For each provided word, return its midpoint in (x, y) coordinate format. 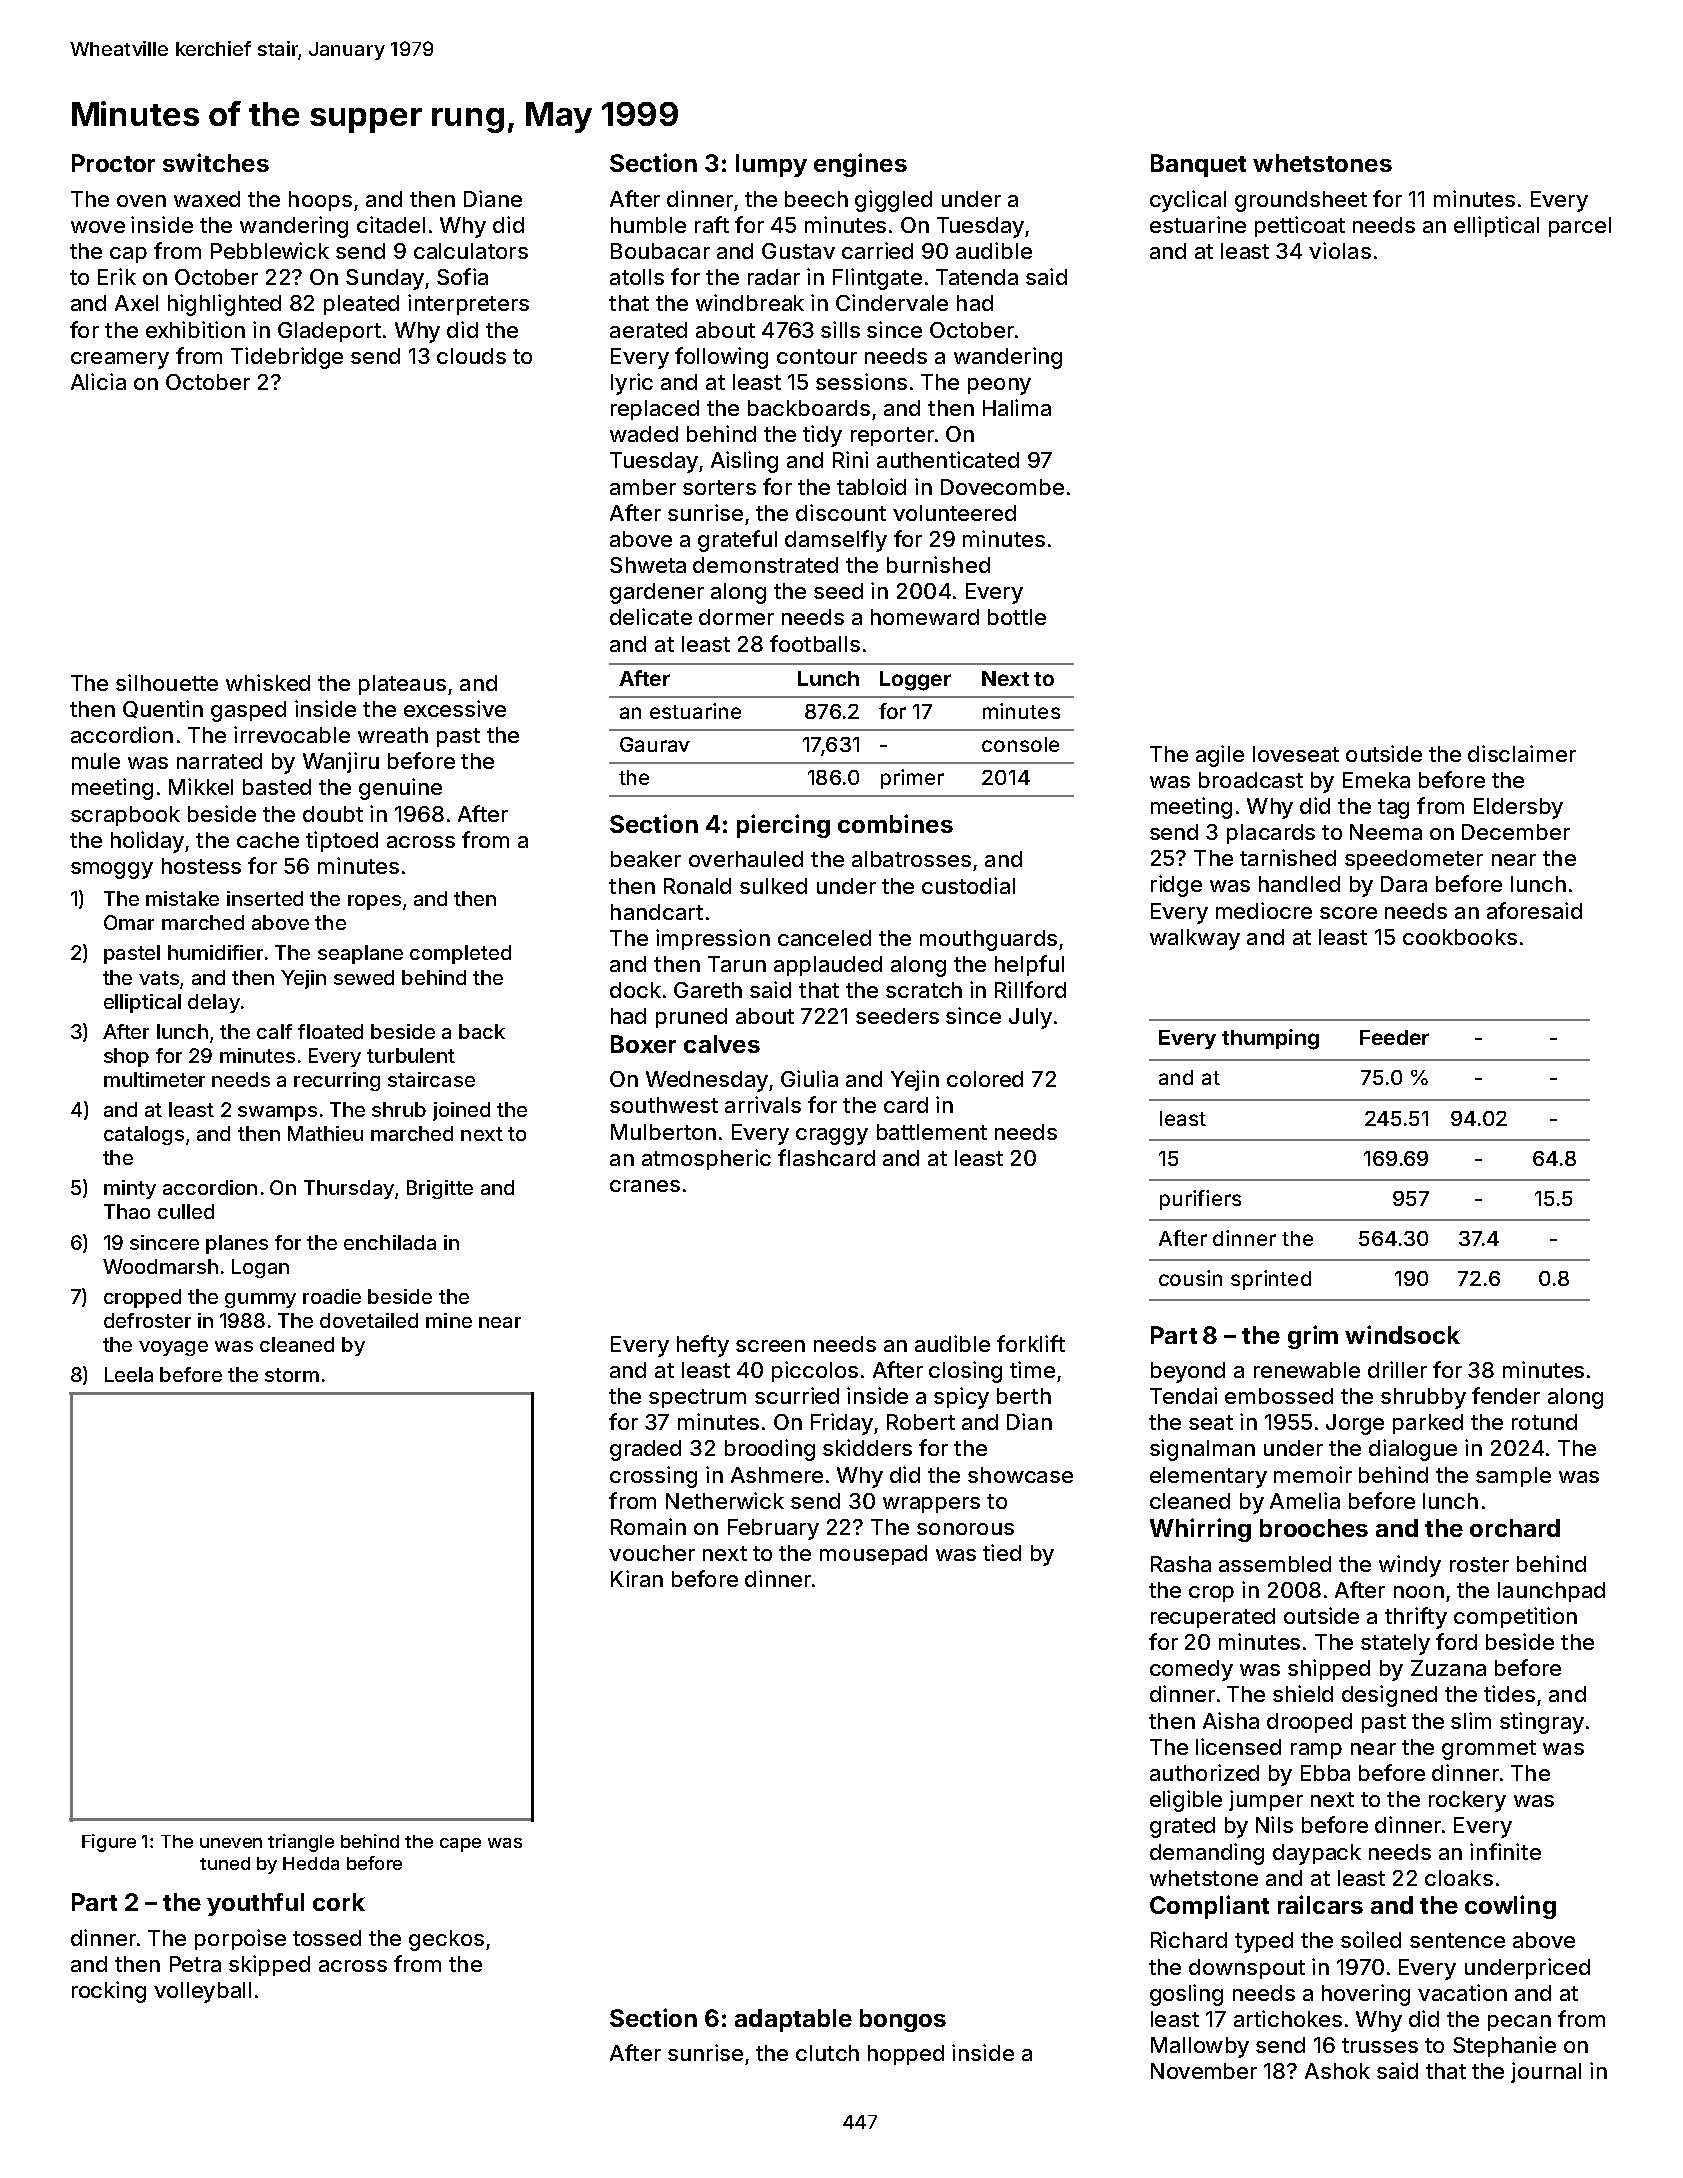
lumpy (771, 165)
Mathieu (325, 1133)
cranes (645, 1186)
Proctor (113, 163)
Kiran (637, 1578)
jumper (1266, 1800)
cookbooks (1460, 937)
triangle (301, 1843)
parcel (1580, 227)
